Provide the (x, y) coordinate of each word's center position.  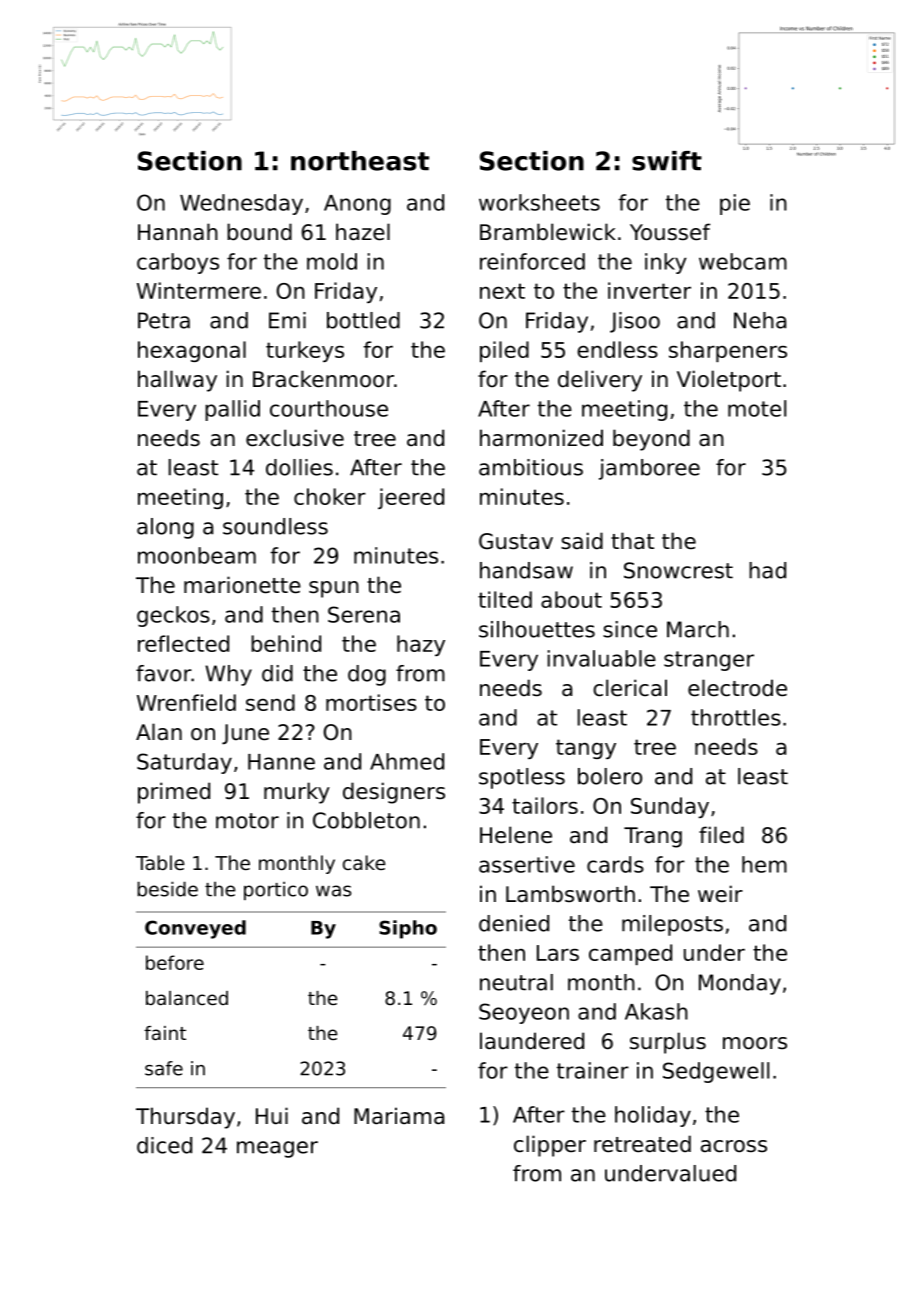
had (767, 570)
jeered (411, 498)
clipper (550, 1146)
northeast (360, 161)
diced (164, 1145)
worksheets (539, 202)
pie (735, 204)
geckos (173, 616)
